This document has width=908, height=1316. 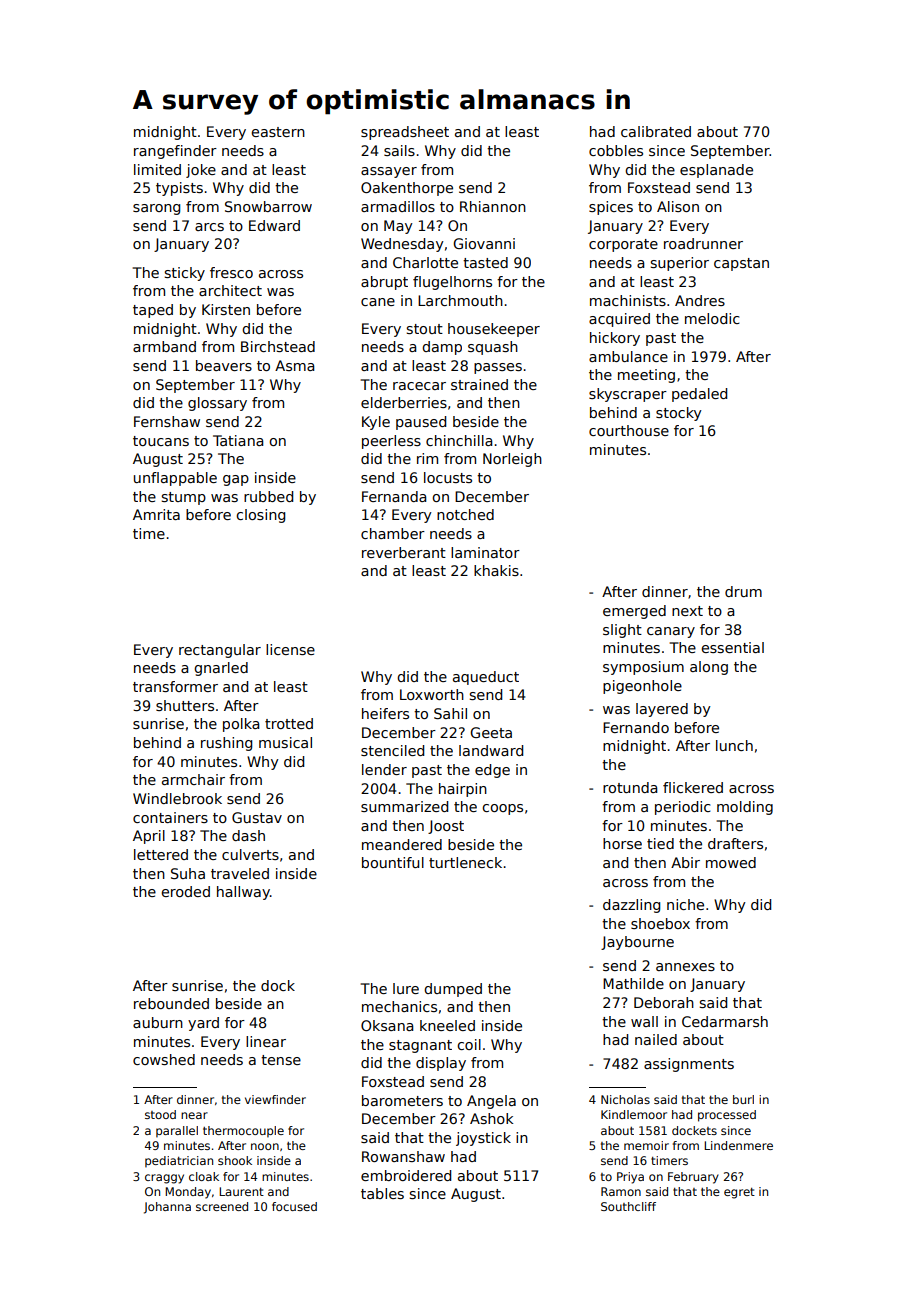 I want to click on stout, so click(x=425, y=329).
